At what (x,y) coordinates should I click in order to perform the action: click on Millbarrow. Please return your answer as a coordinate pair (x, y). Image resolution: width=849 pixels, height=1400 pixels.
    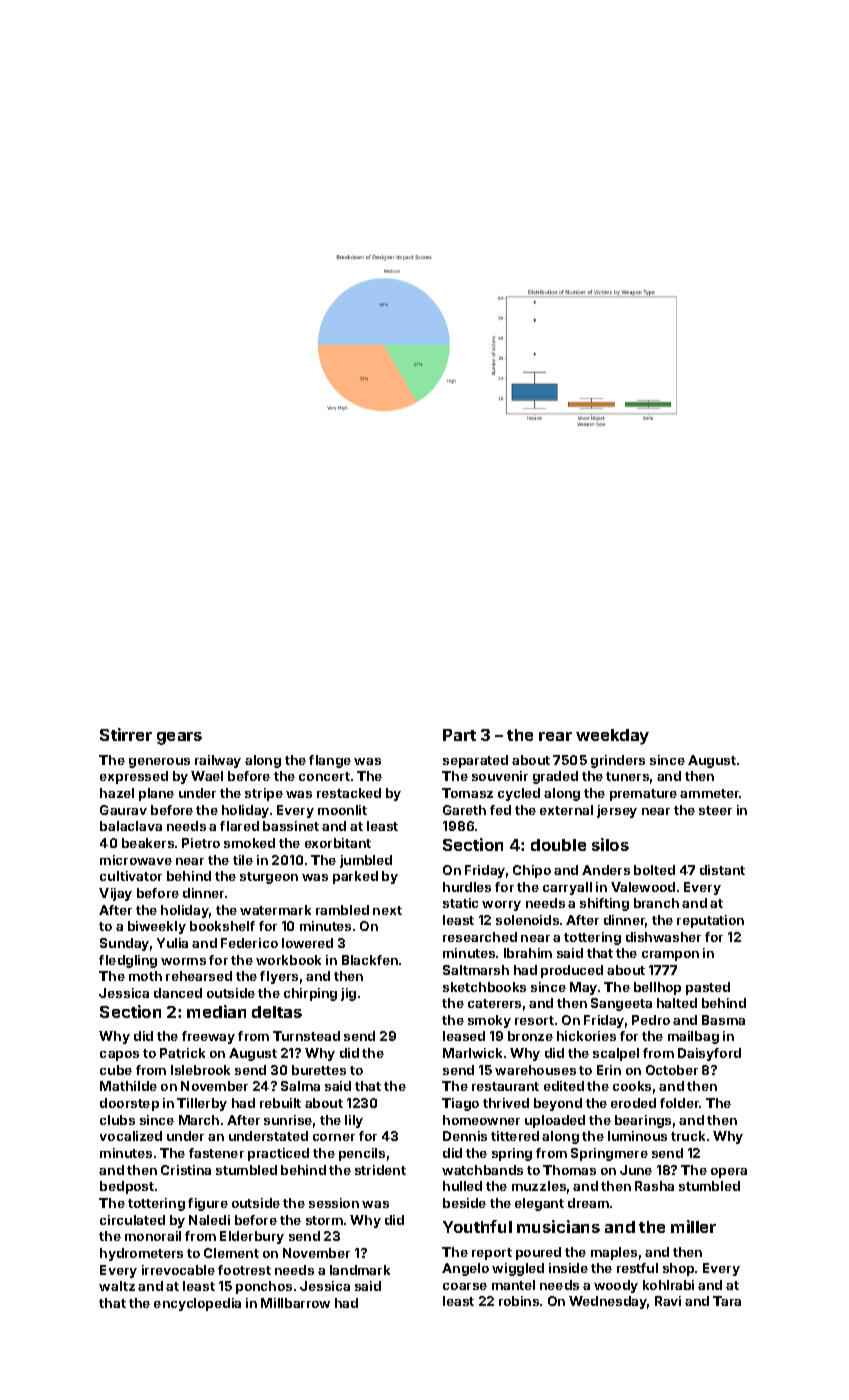
    Looking at the image, I should click on (295, 1303).
